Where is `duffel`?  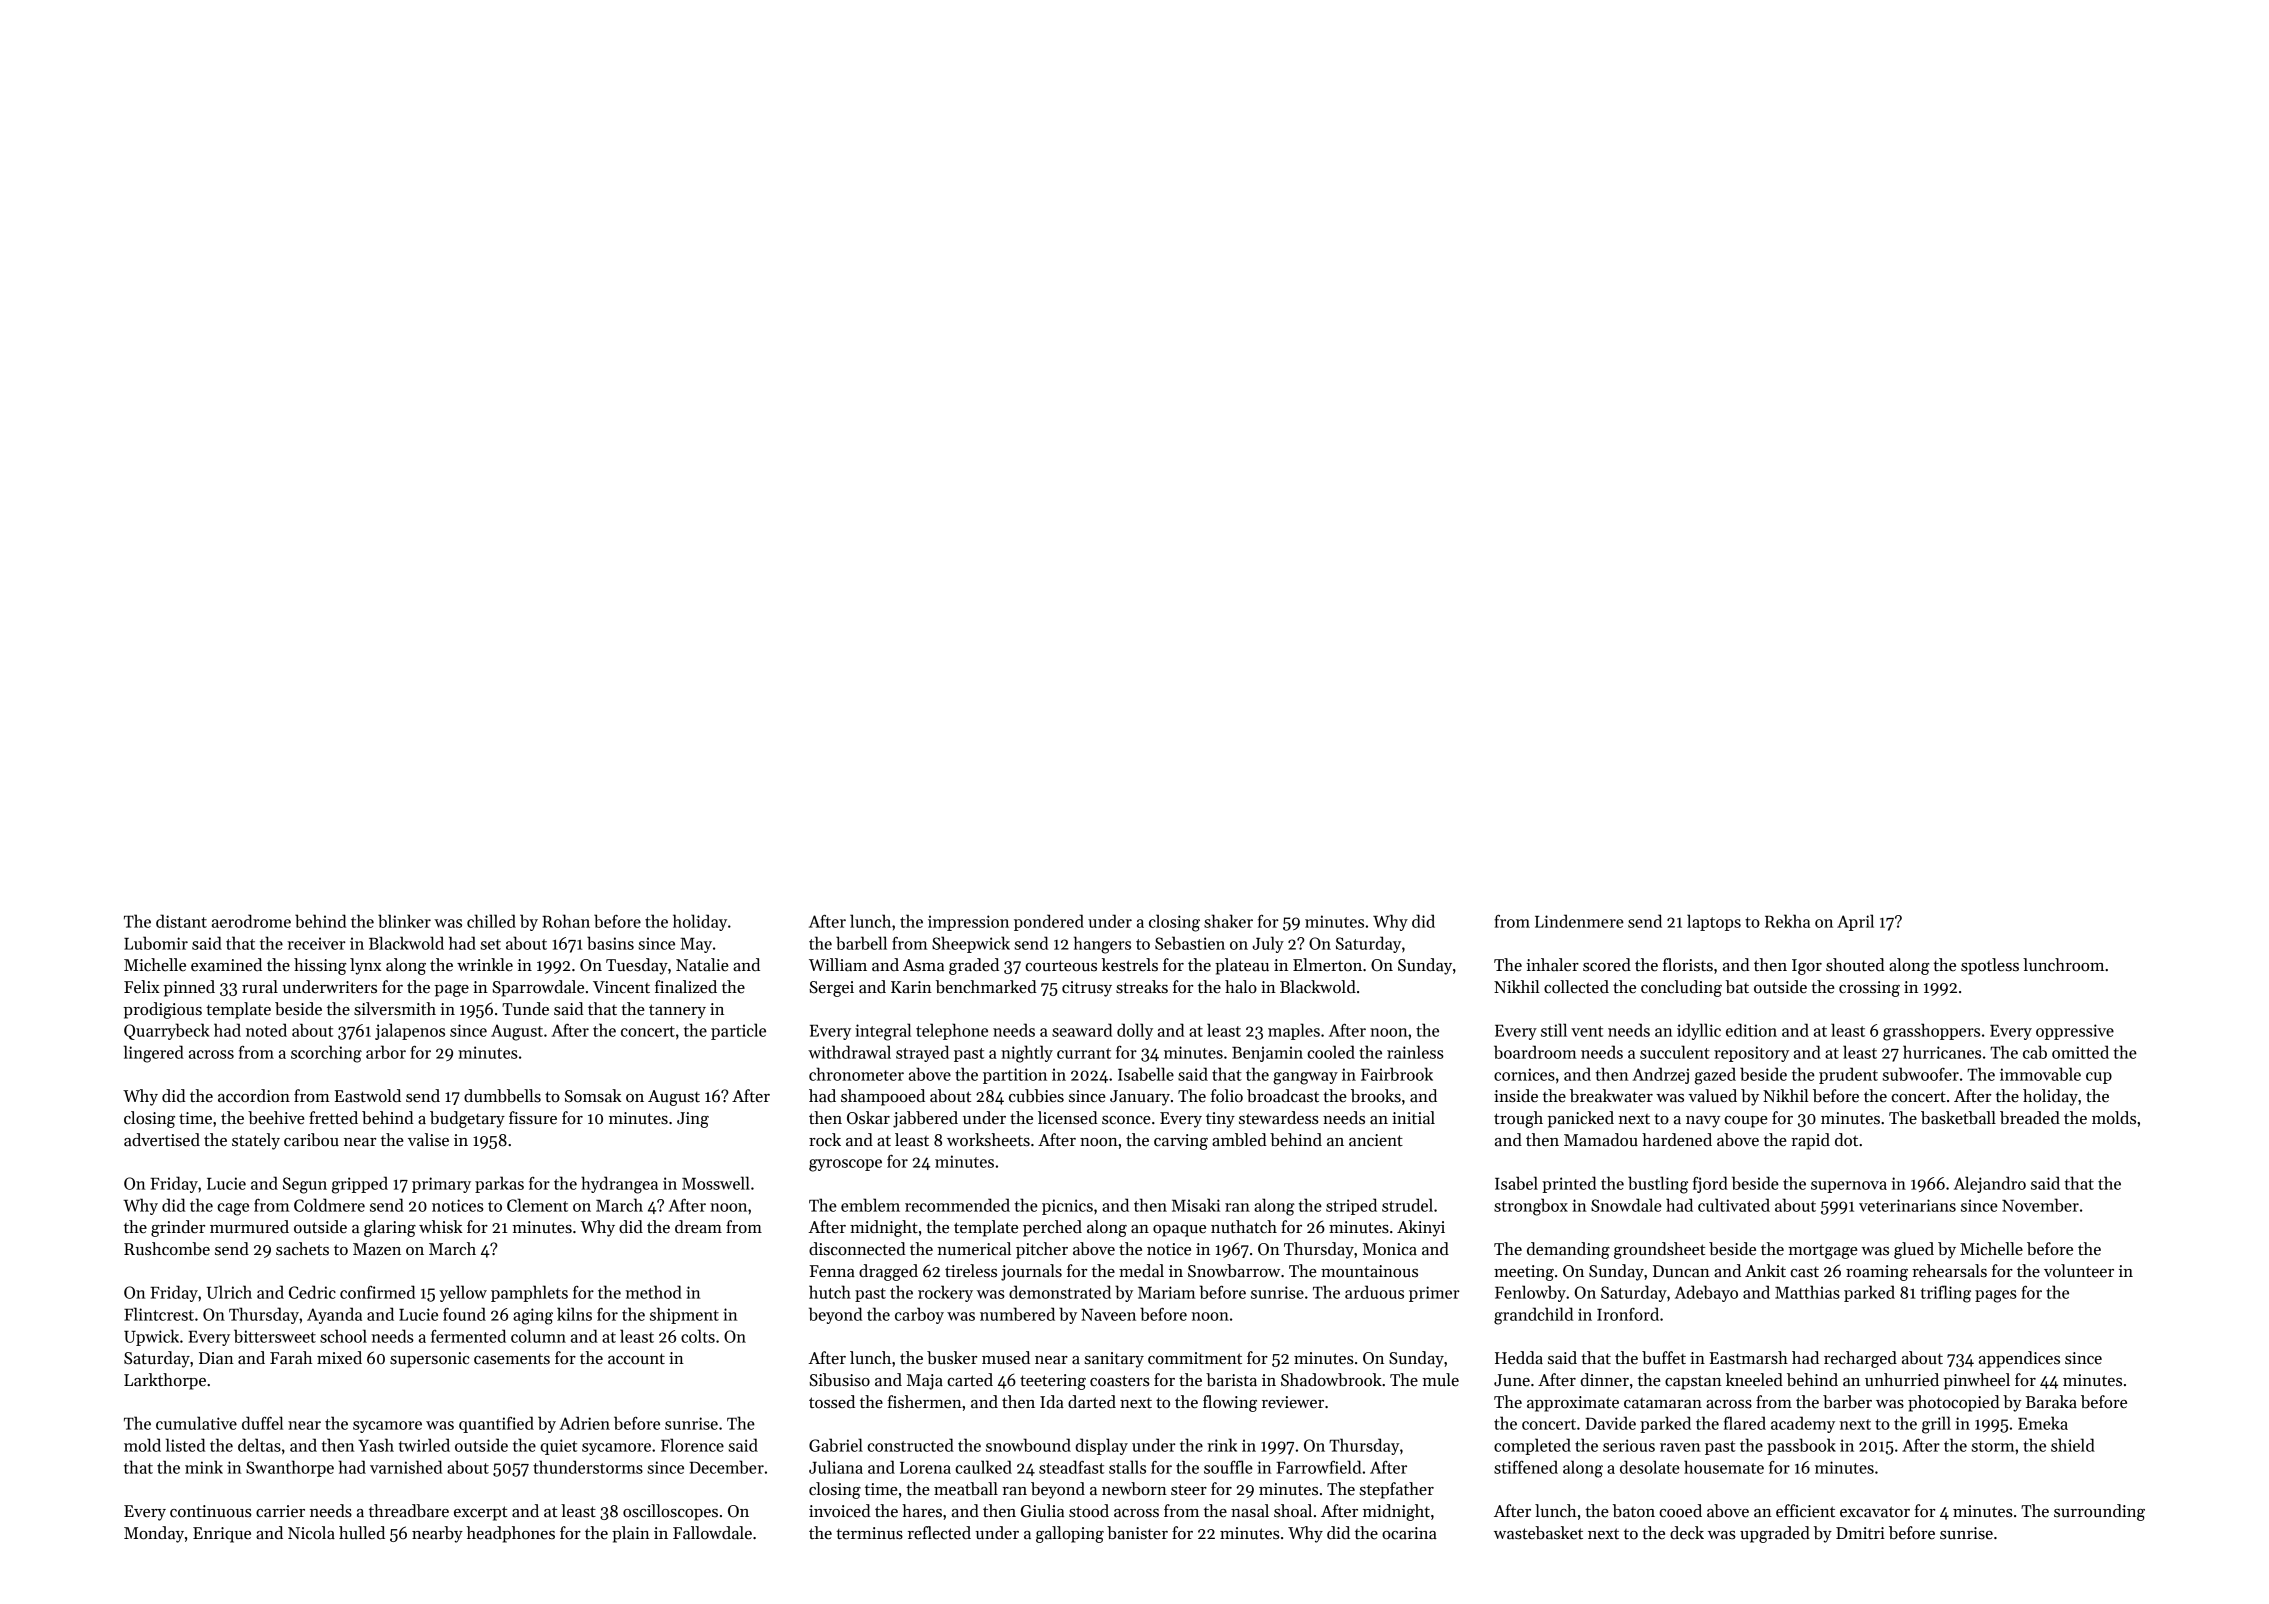 duffel is located at coordinates (262, 1423).
